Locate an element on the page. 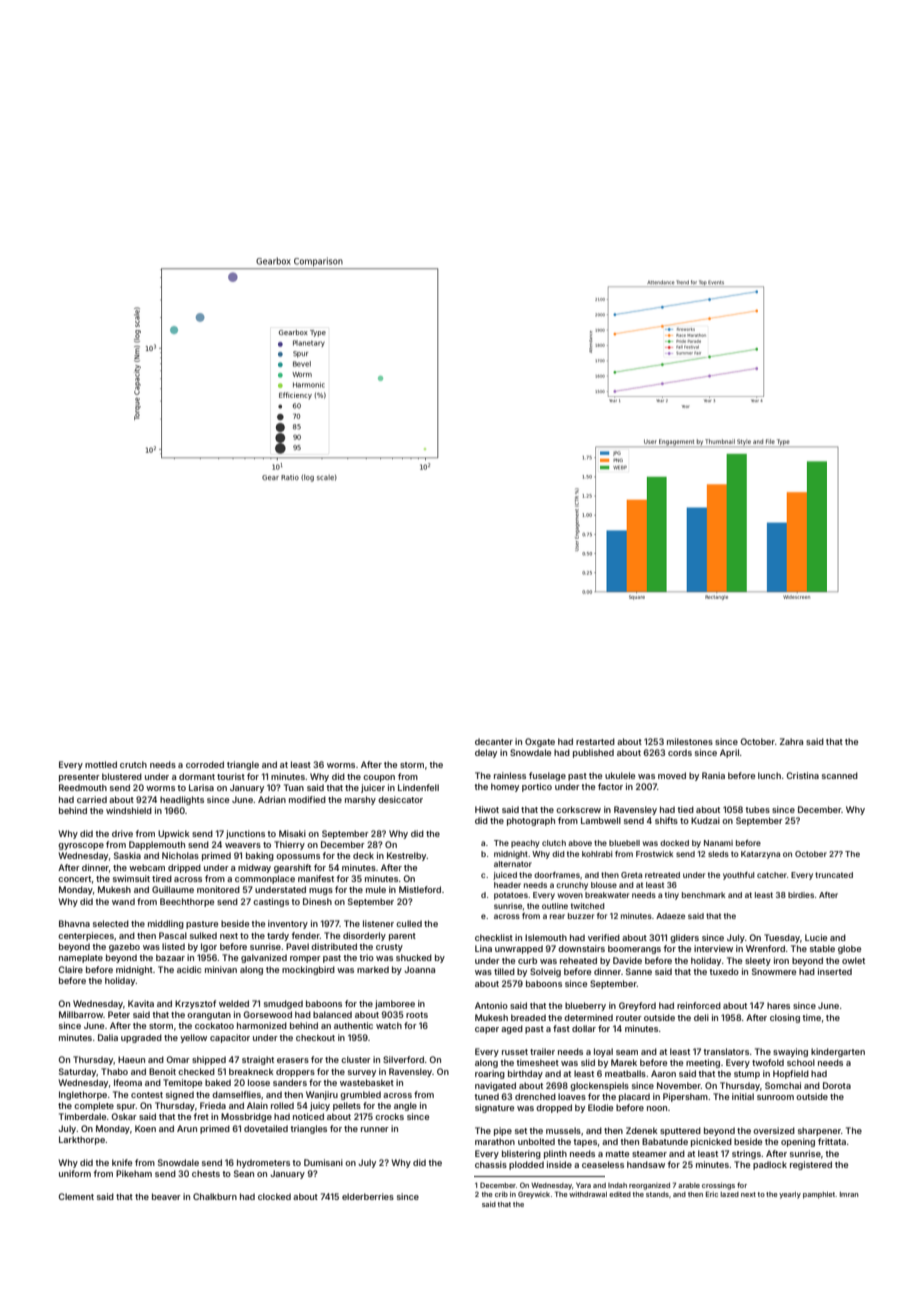 Image resolution: width=924 pixels, height=1308 pixels. Dalia is located at coordinates (108, 1037).
